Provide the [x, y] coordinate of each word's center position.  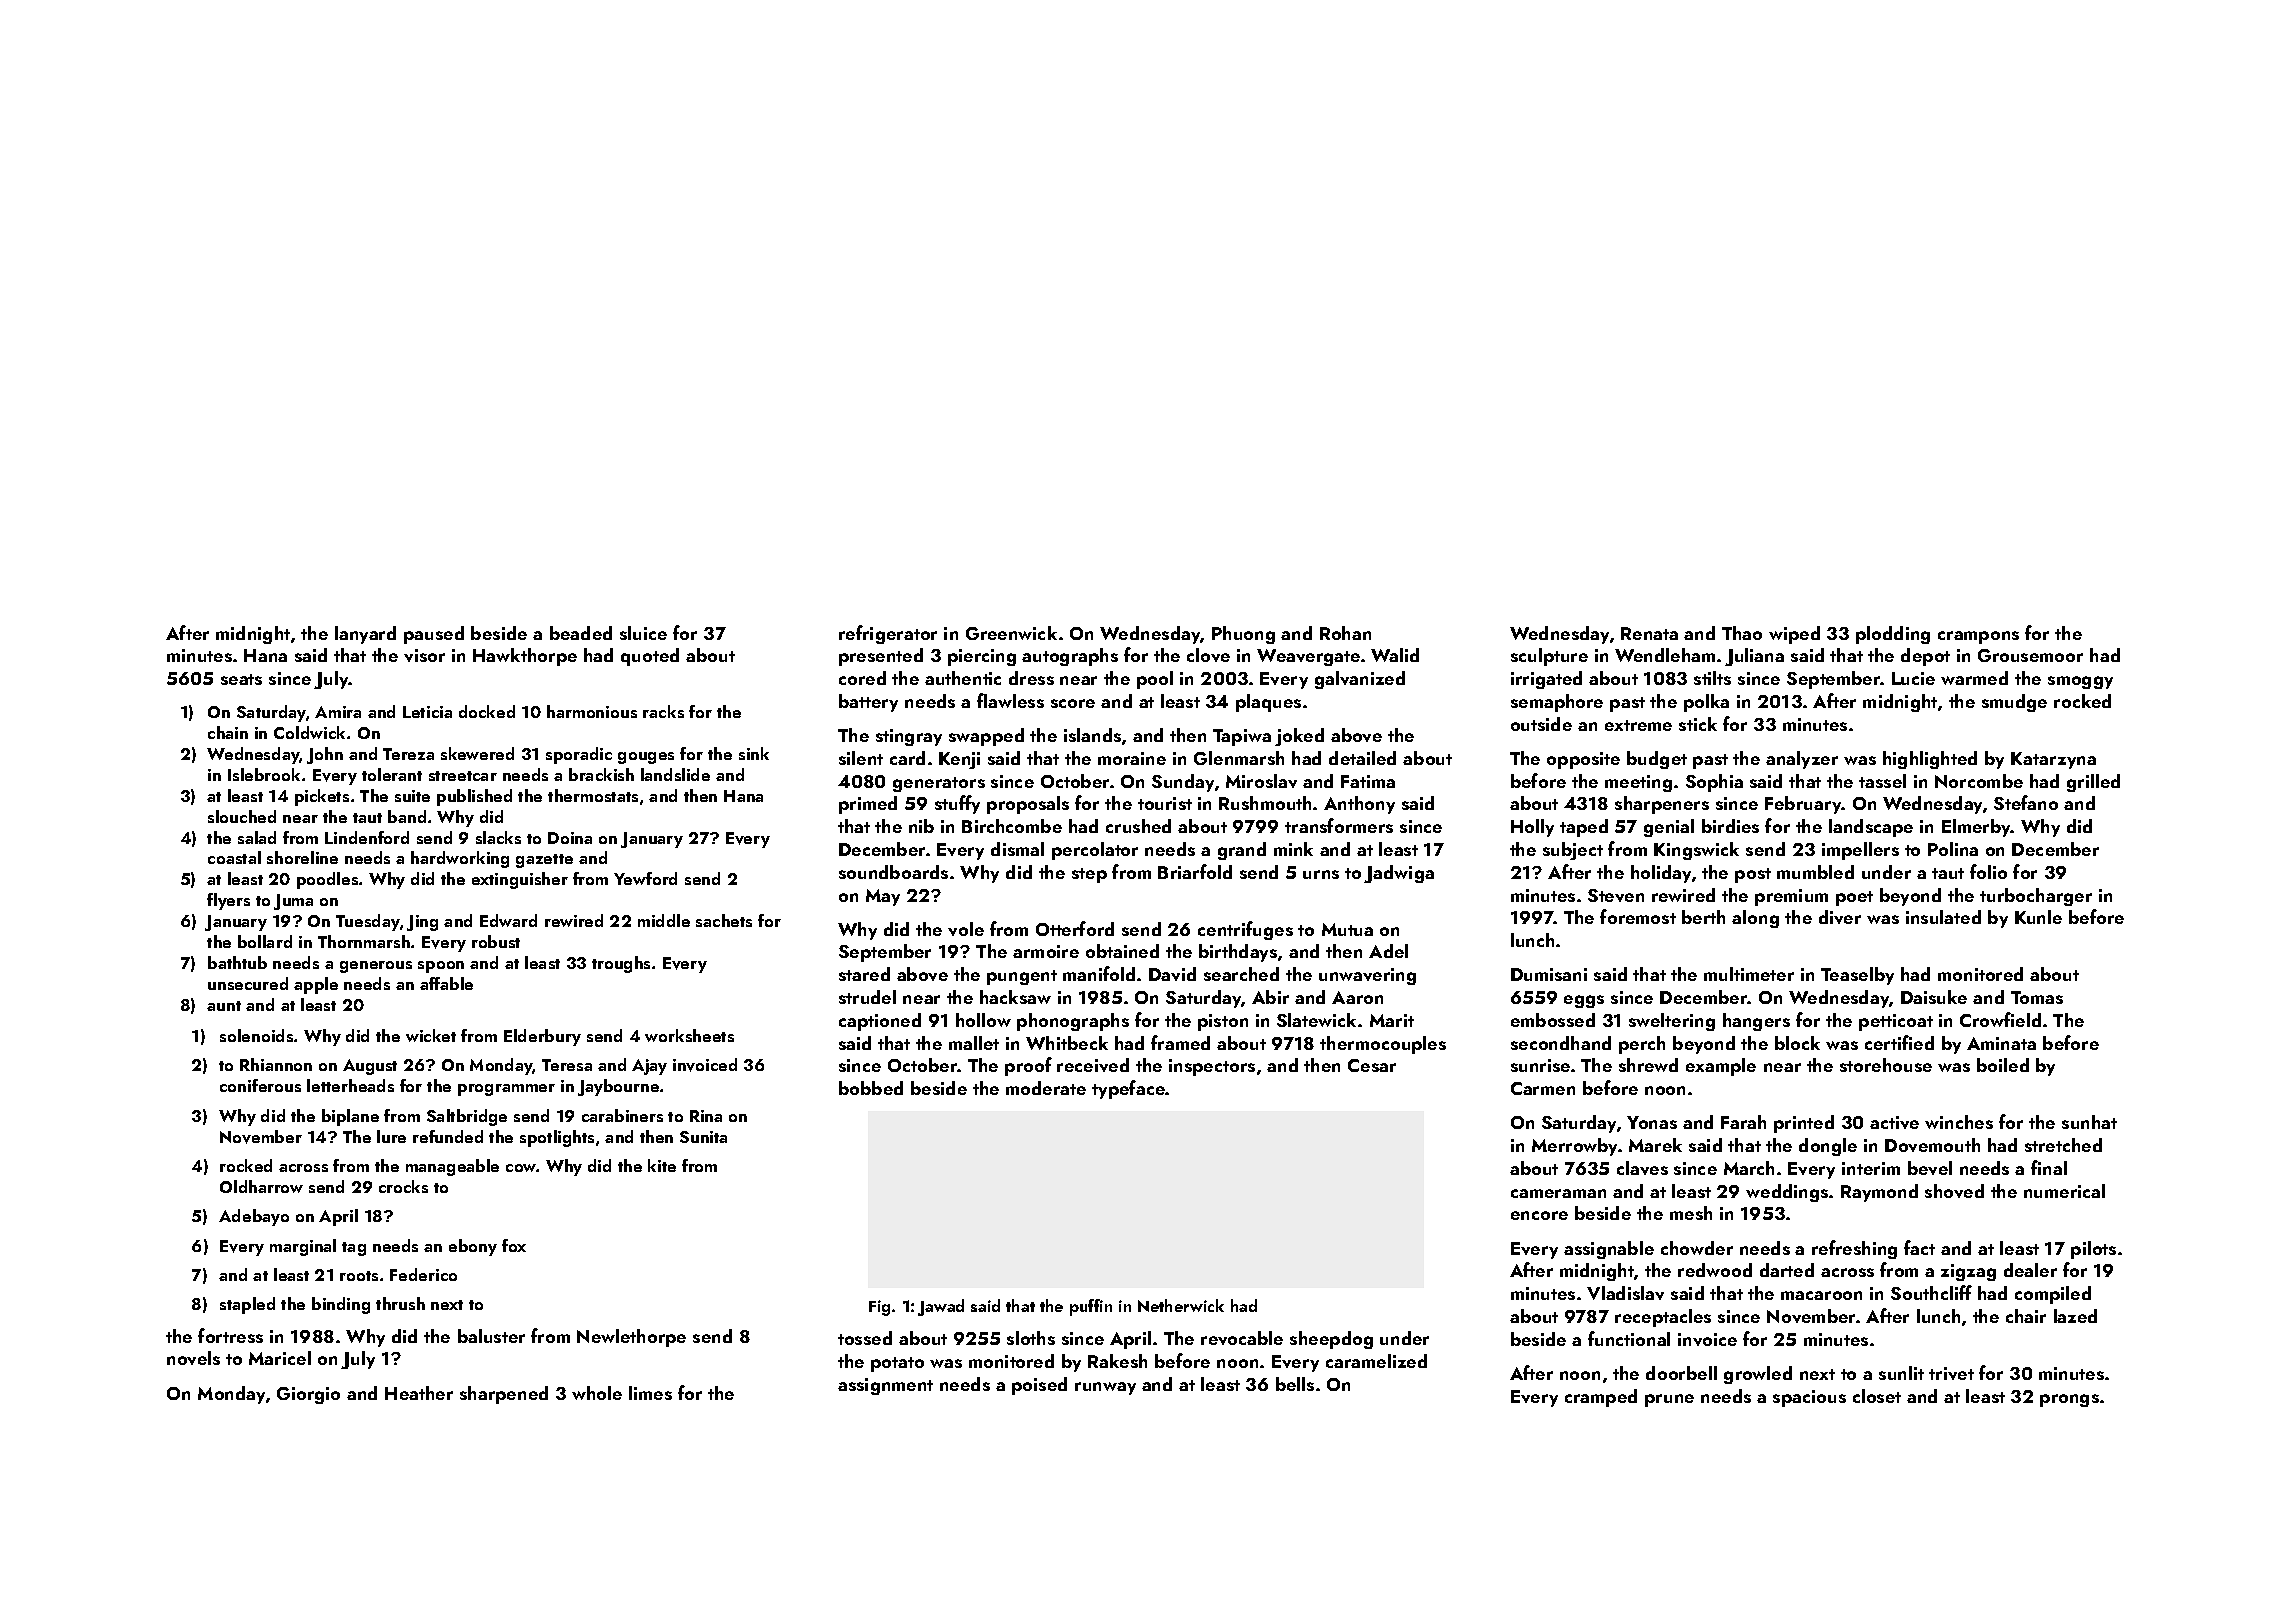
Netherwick [1181, 1305]
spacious [1809, 1398]
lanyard [365, 635]
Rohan [1345, 633]
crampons [1978, 637]
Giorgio [308, 1395]
